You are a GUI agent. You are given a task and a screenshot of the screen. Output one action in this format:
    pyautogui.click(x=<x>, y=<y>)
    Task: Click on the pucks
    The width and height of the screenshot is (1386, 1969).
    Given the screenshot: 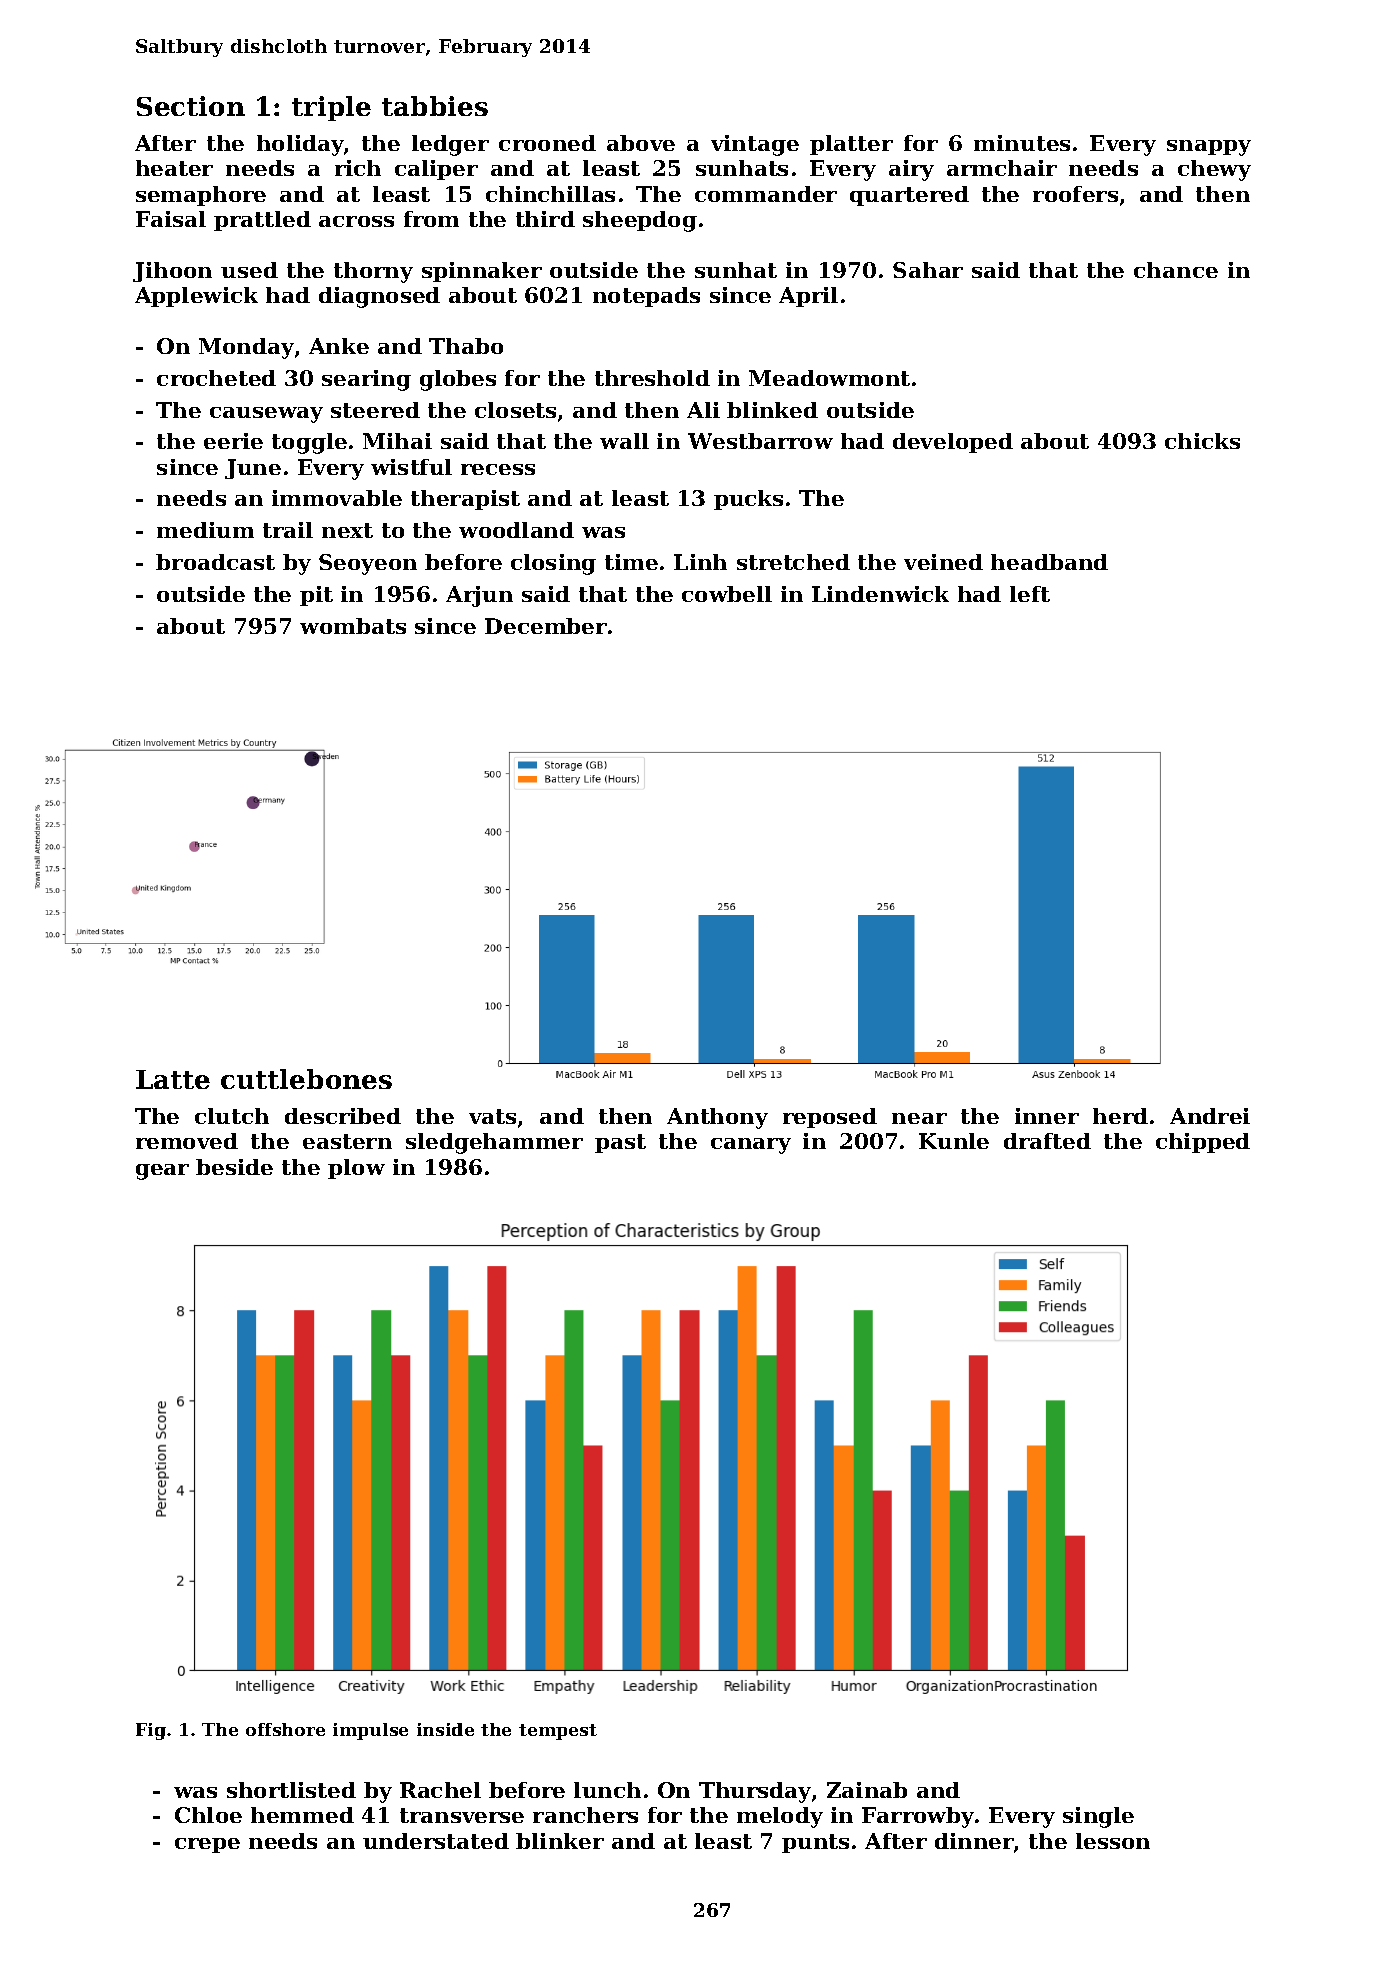 What is the action you would take?
    pyautogui.click(x=748, y=500)
